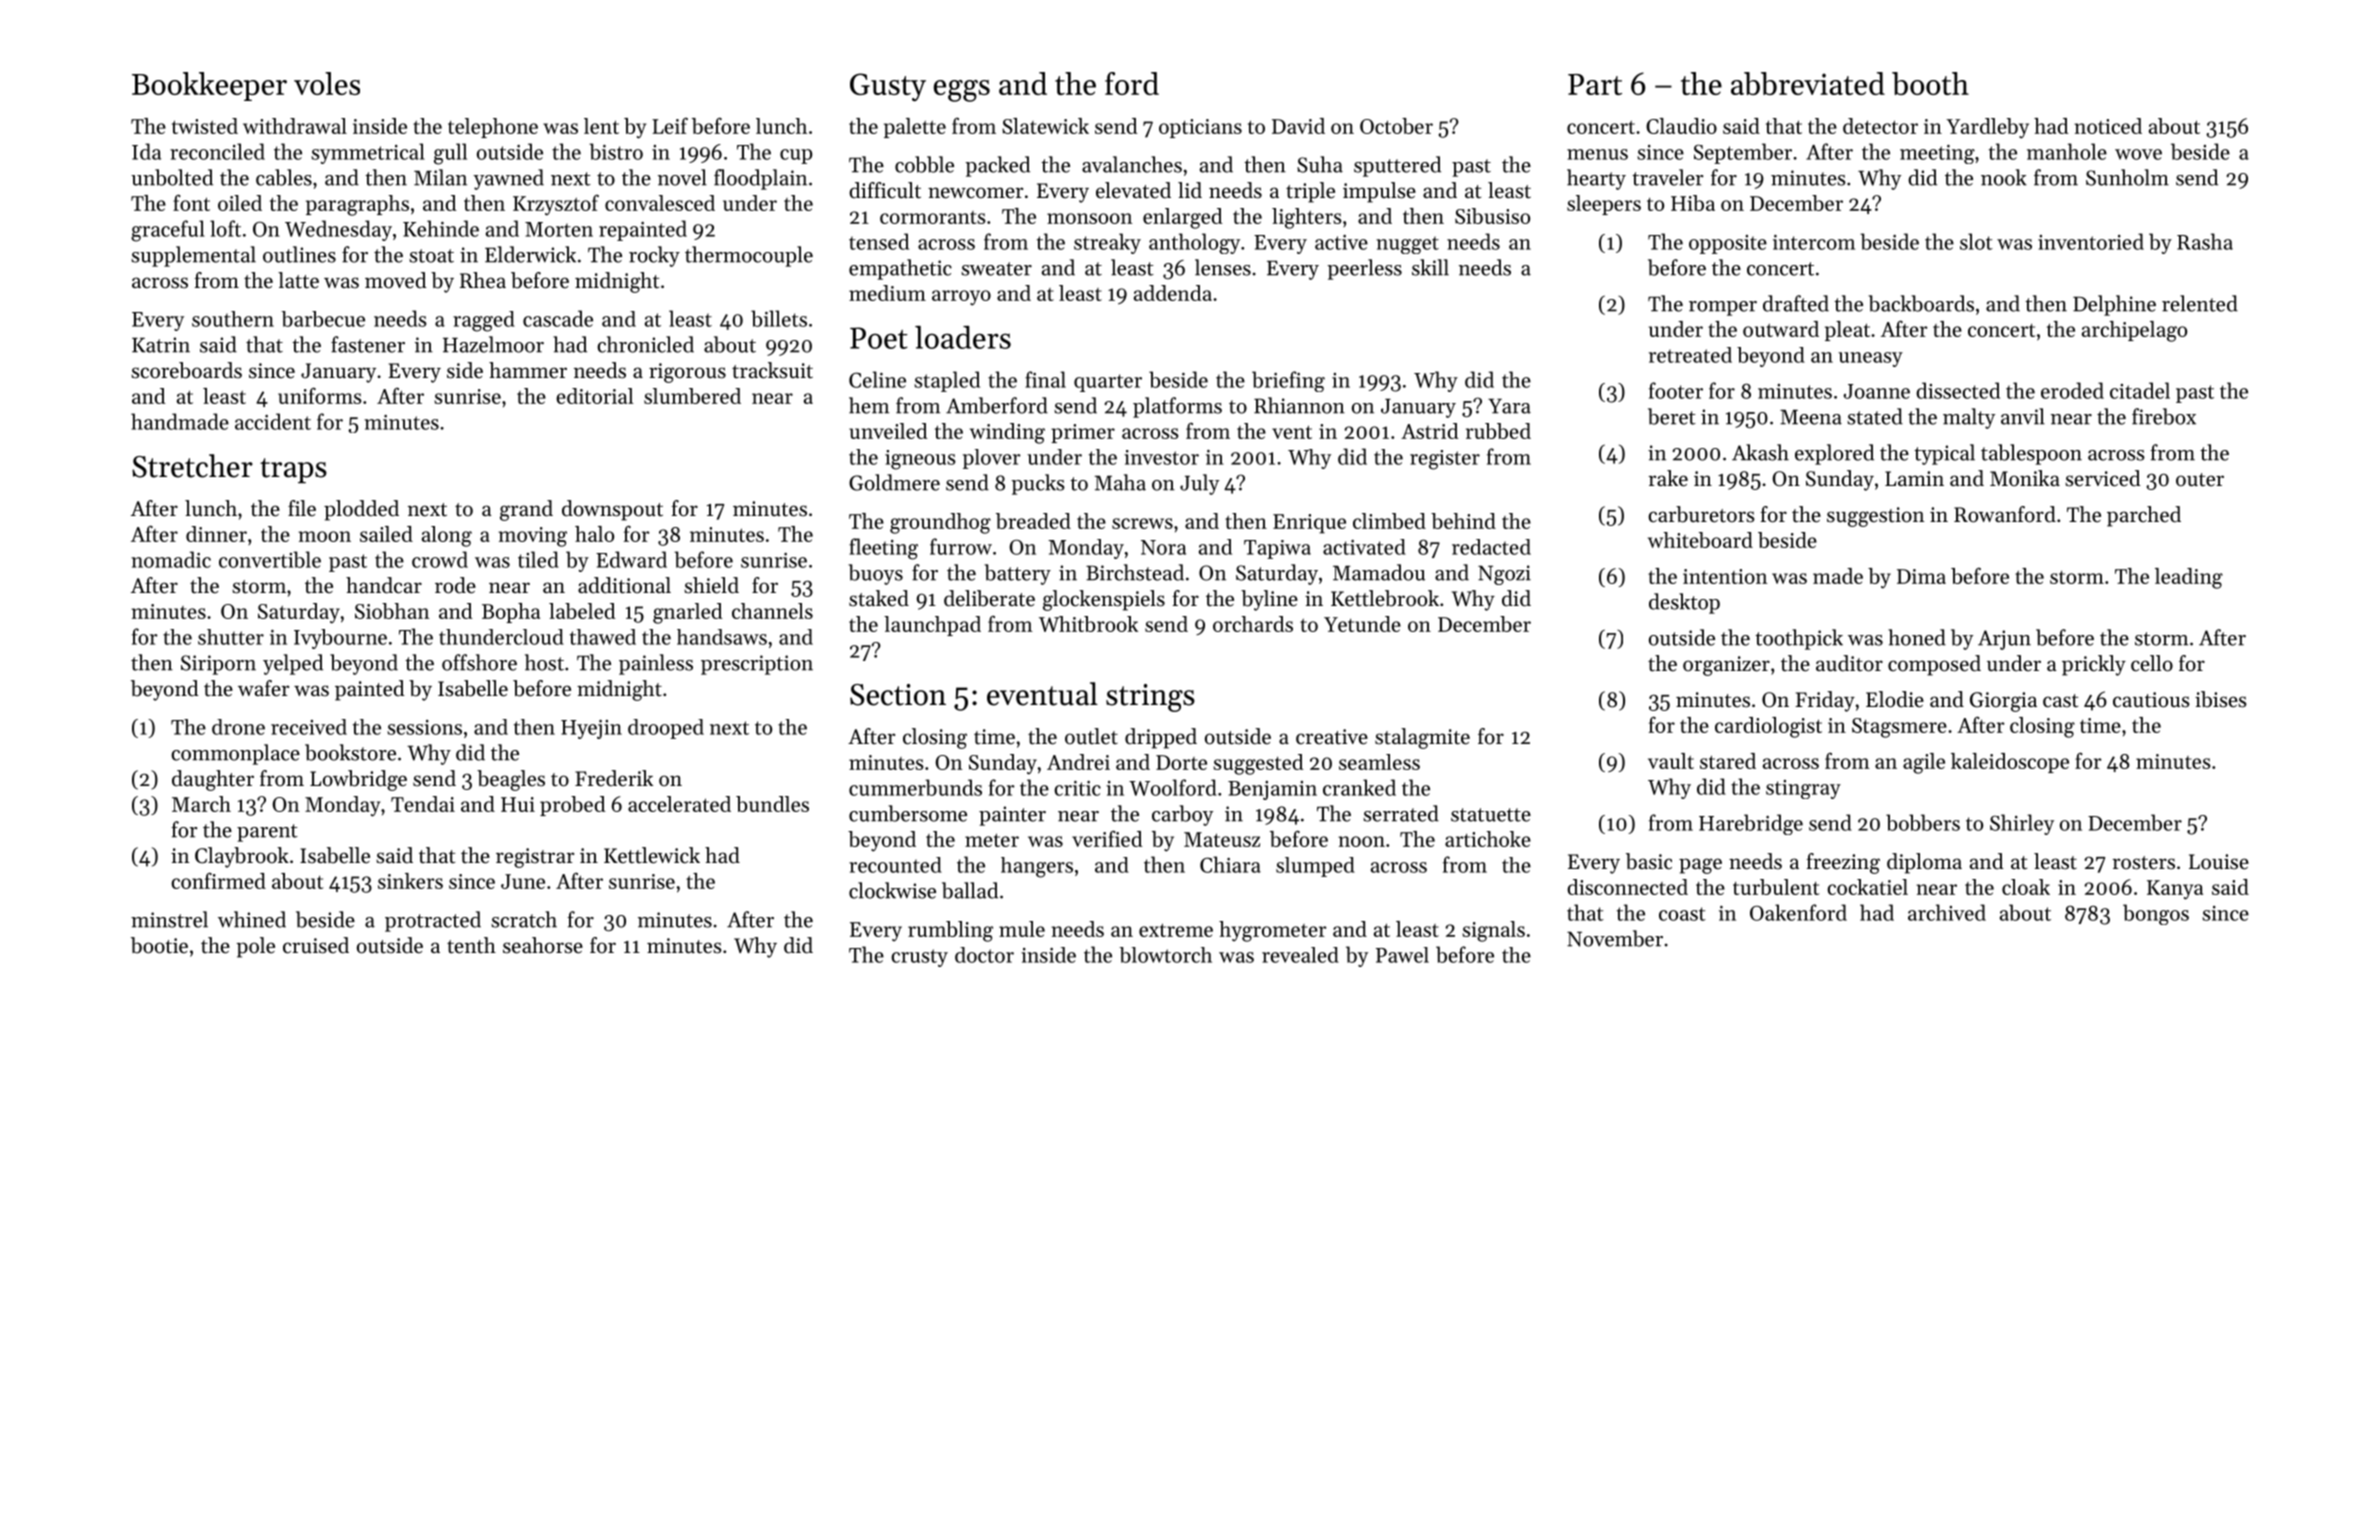 This screenshot has height=1540, width=2380. What do you see at coordinates (544, 662) in the screenshot?
I see `host` at bounding box center [544, 662].
